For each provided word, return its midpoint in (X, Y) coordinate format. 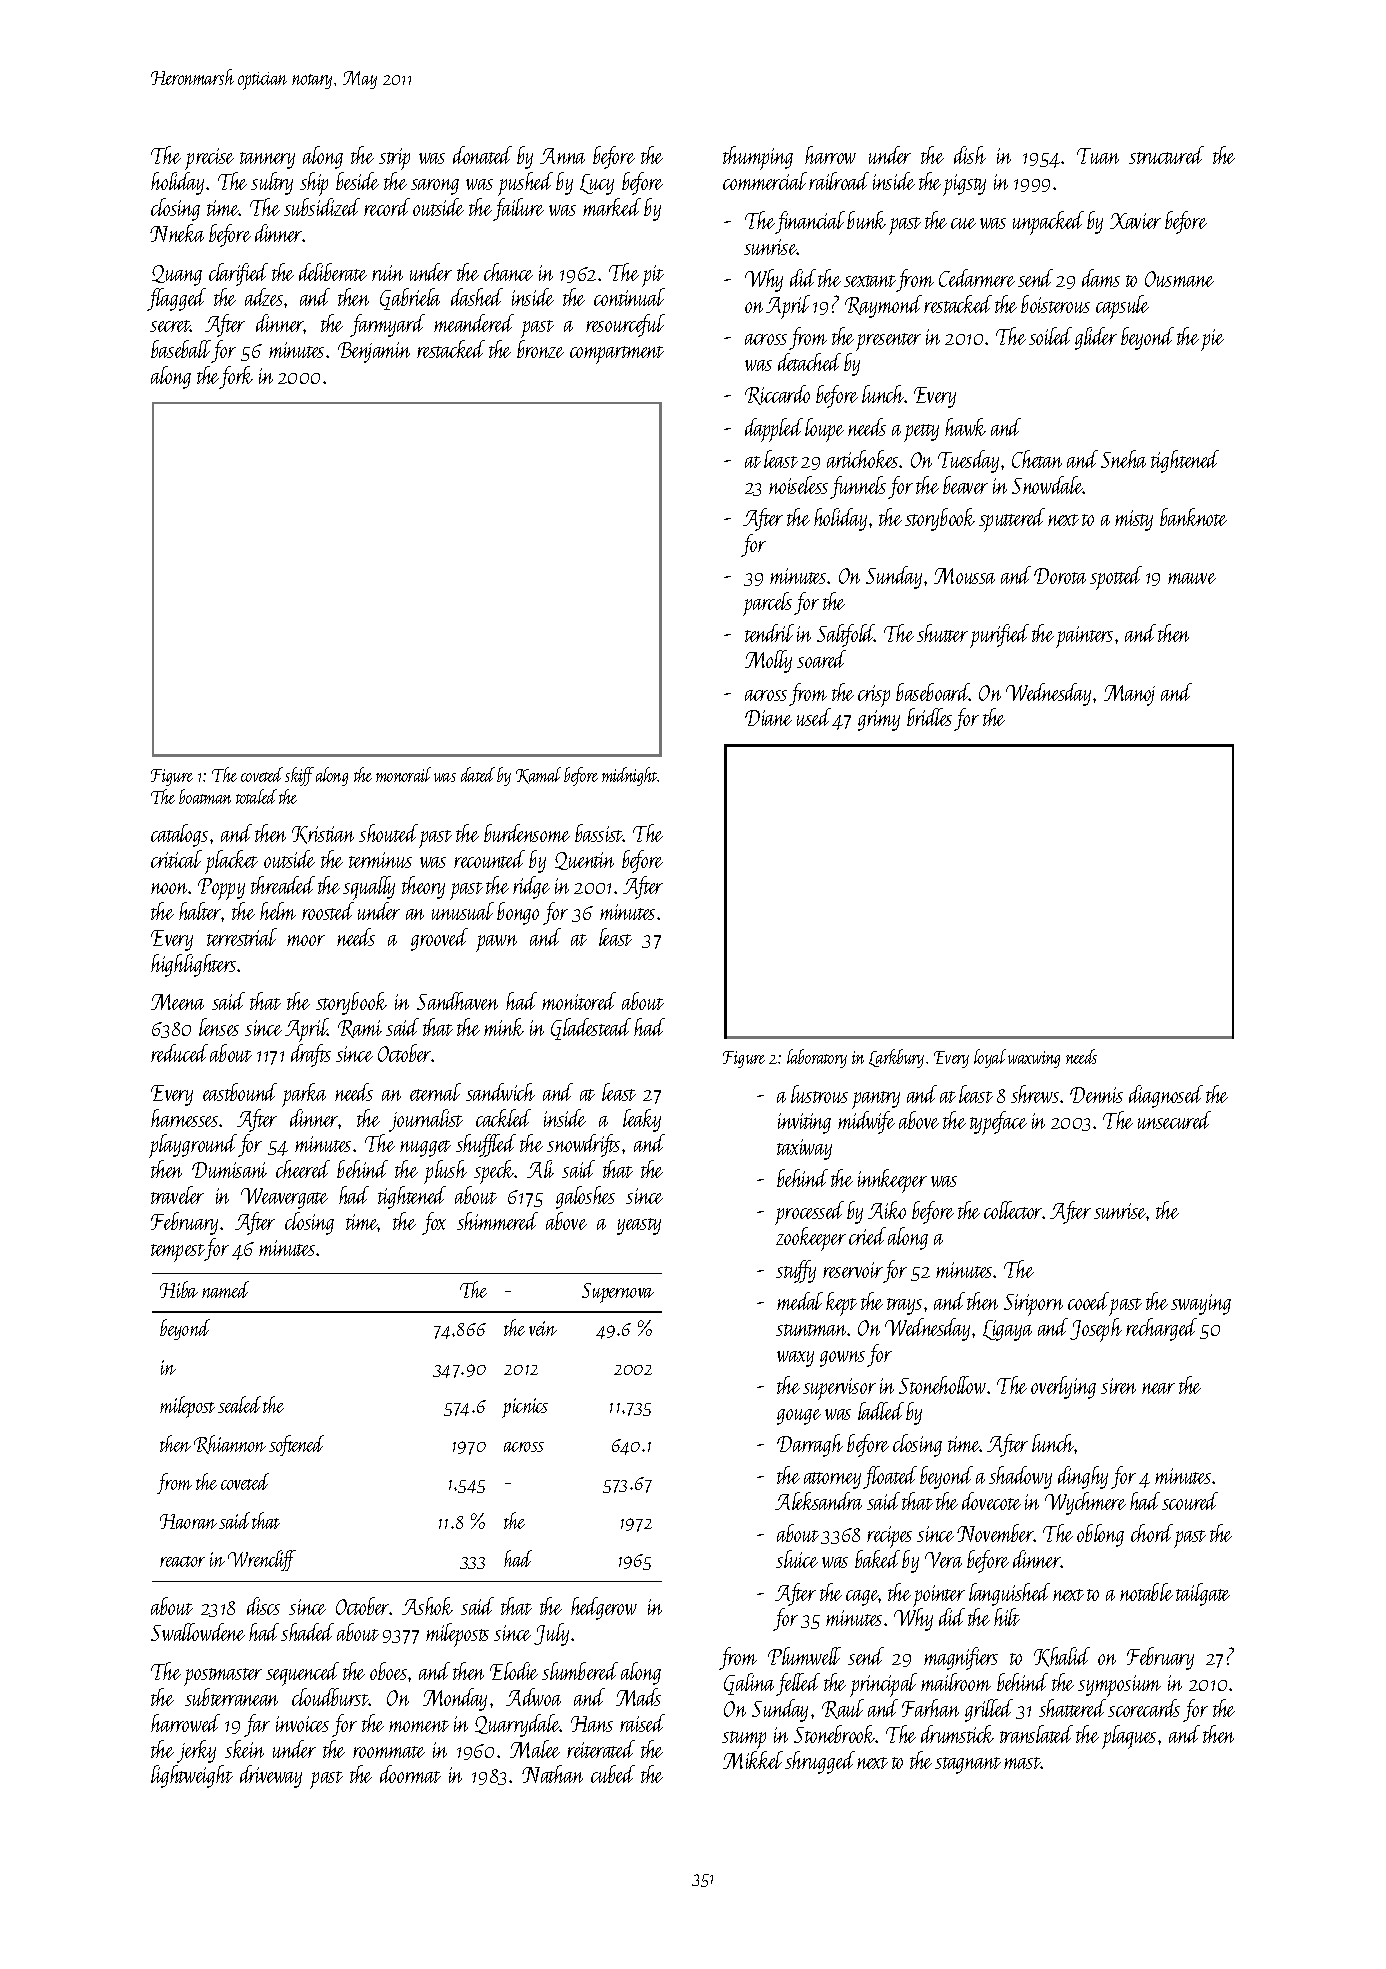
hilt (1007, 1617)
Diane (768, 718)
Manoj (1129, 695)
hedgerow (604, 1608)
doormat (410, 1774)
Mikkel (753, 1760)
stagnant (968, 1765)
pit (653, 276)
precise (209, 159)
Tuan (1098, 156)
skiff (299, 776)
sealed (239, 1404)
